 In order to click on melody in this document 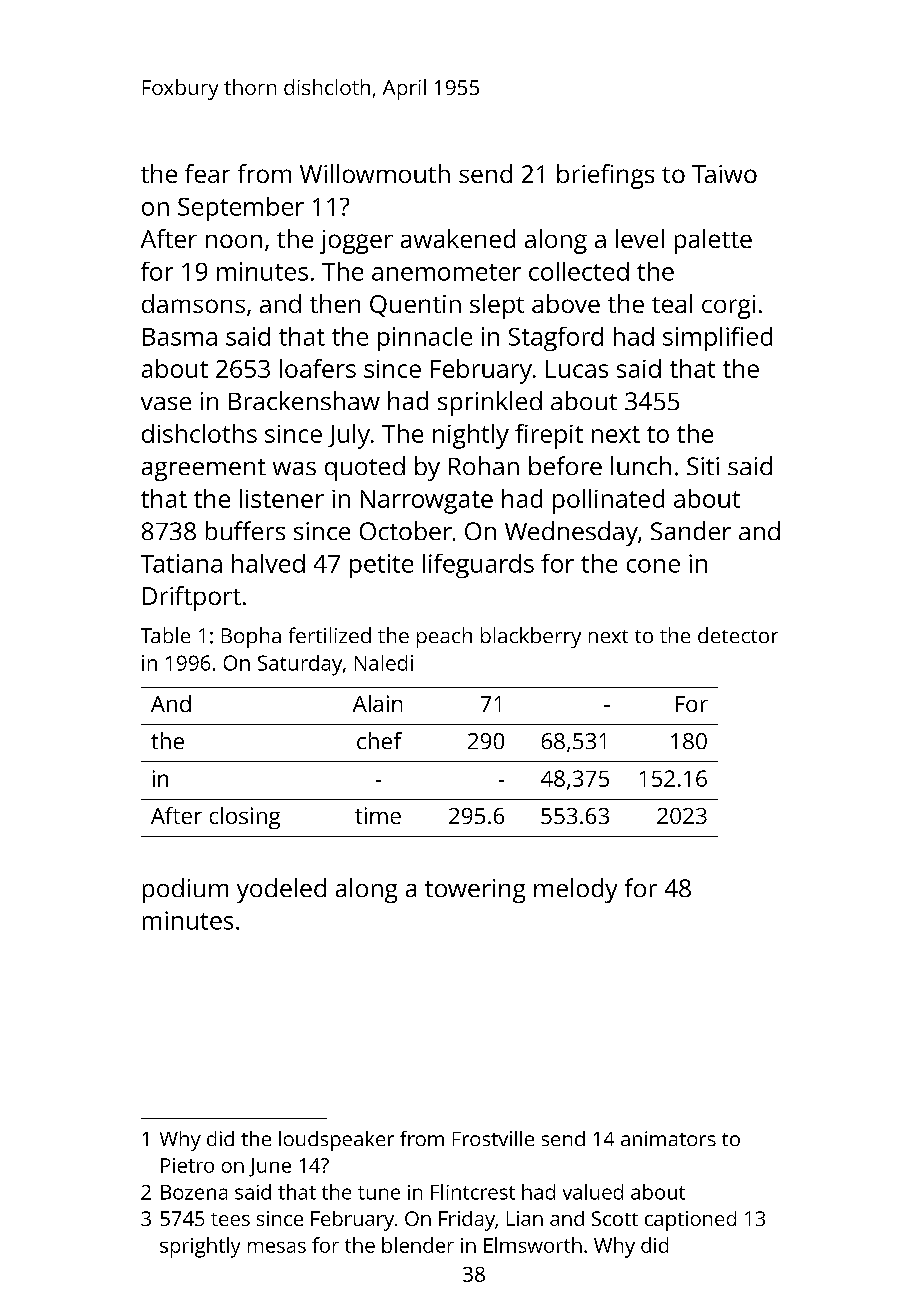, I will do `click(575, 890)`.
